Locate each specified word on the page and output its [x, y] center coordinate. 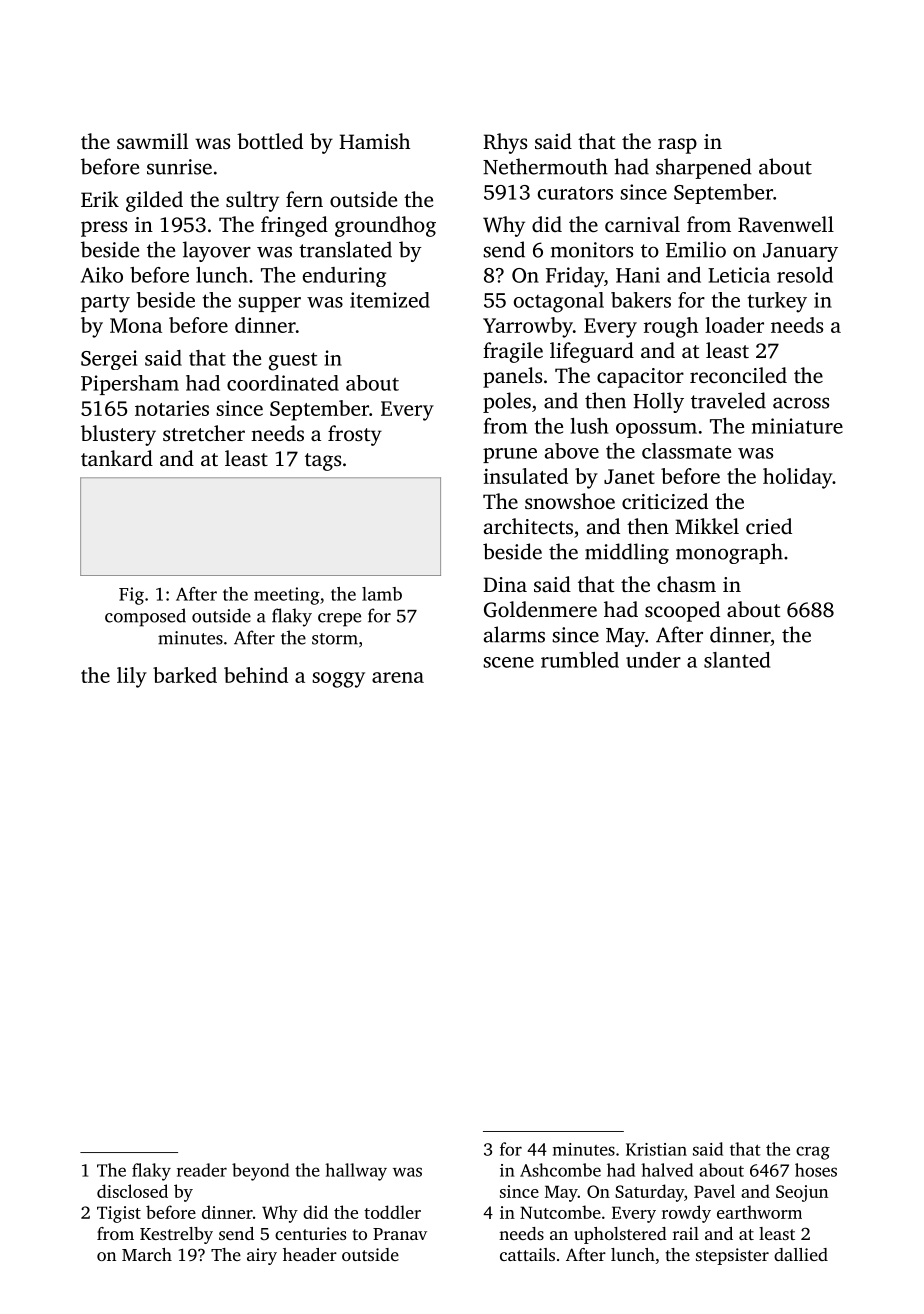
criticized [665, 501]
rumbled [580, 660]
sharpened [704, 168]
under [653, 660]
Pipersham [130, 385]
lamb [382, 594]
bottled [270, 141]
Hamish [374, 141]
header [310, 1254]
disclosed [132, 1191]
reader [202, 1170]
